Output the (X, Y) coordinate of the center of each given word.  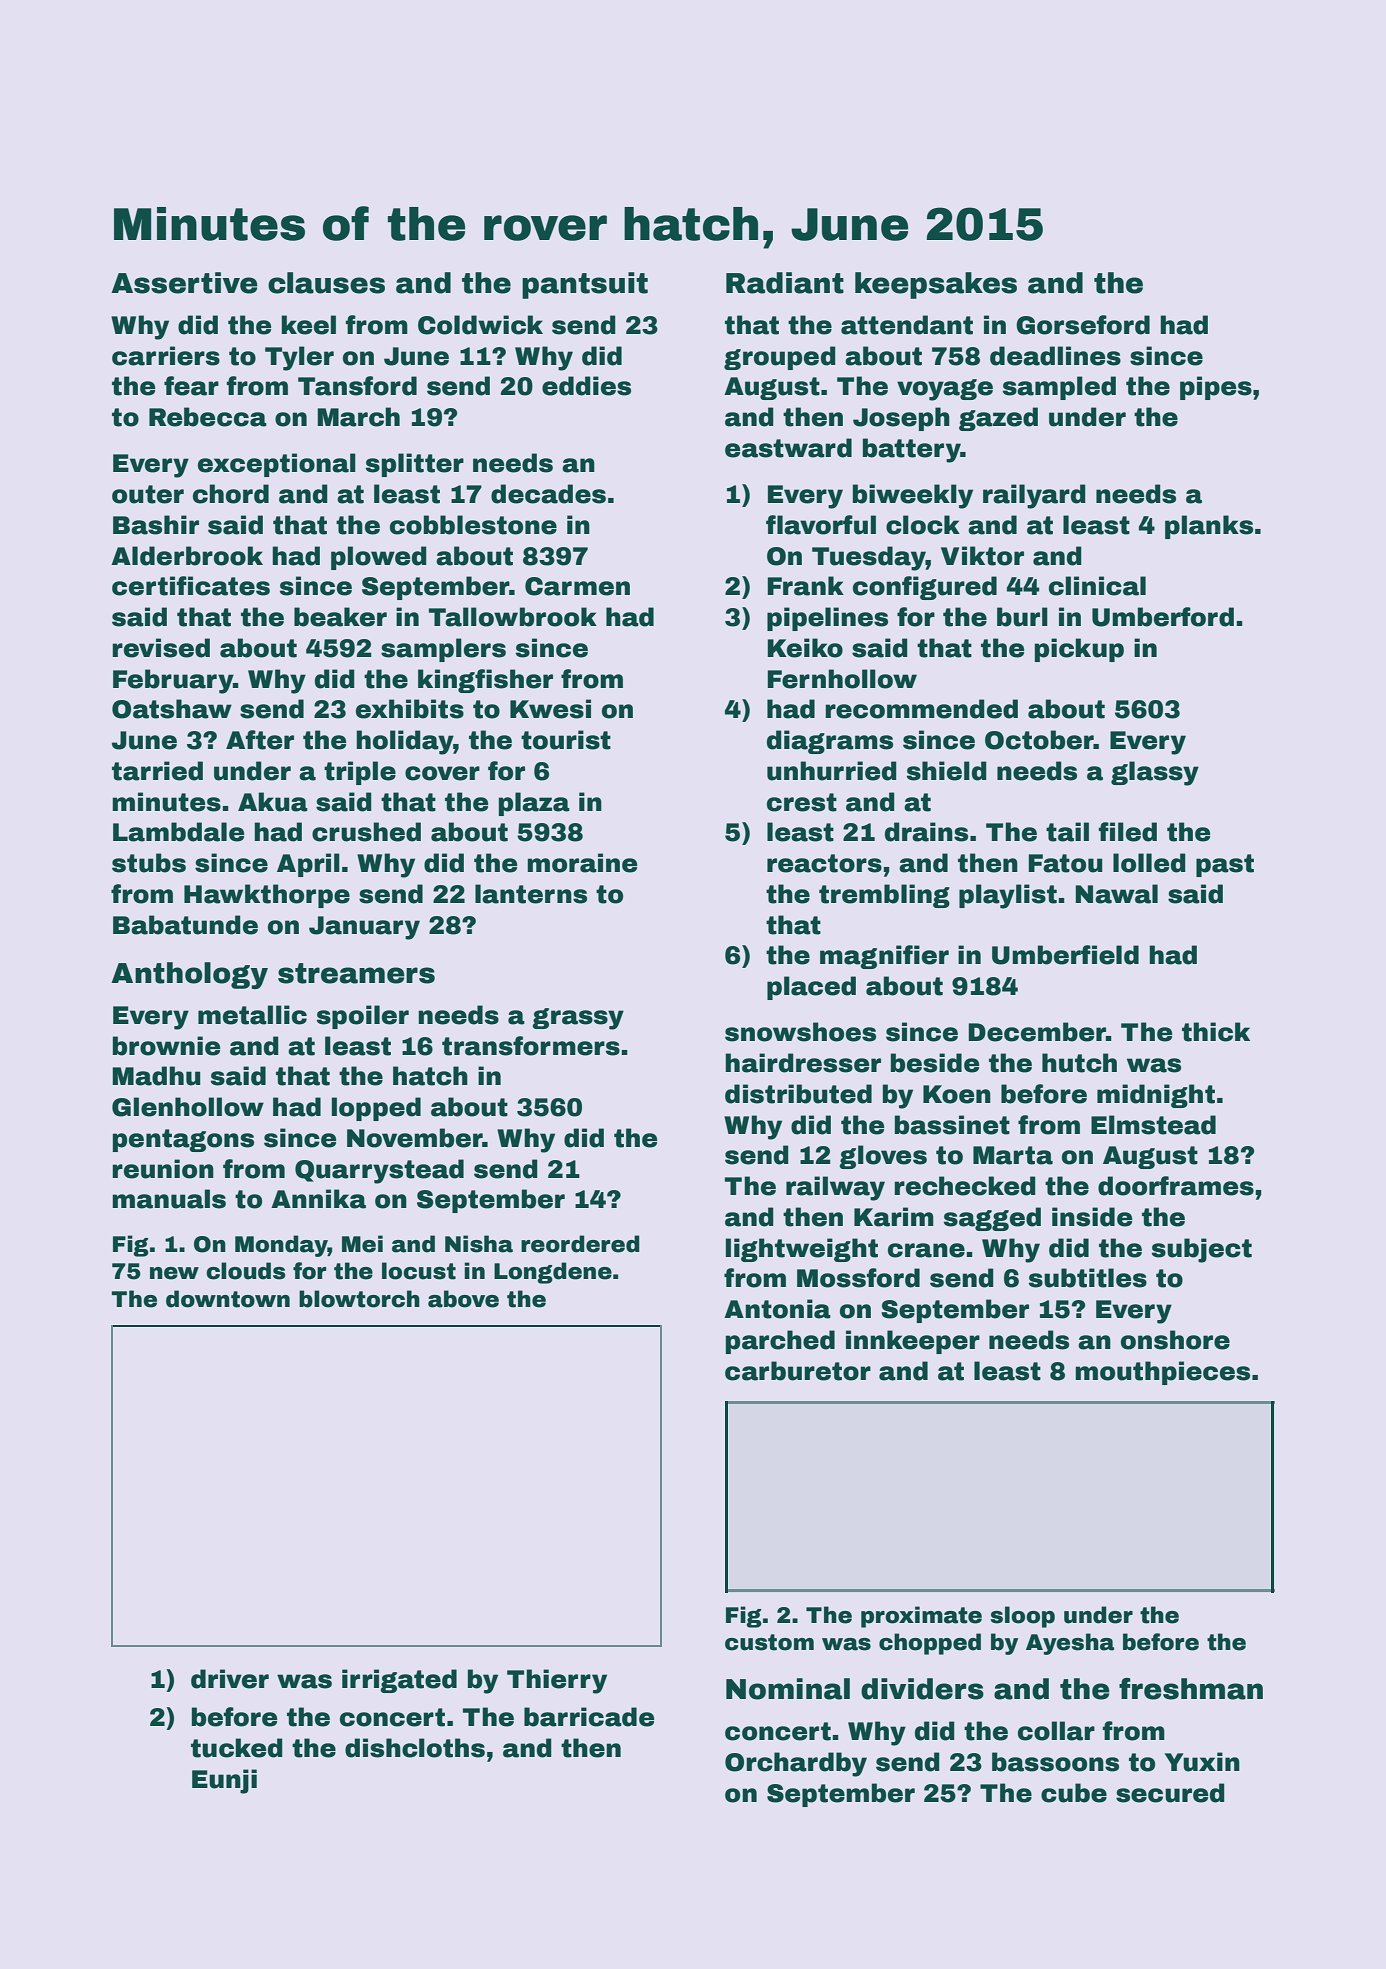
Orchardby (796, 1764)
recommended (921, 709)
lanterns (531, 894)
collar (1056, 1731)
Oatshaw (172, 709)
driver (230, 1679)
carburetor (798, 1371)
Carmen (577, 586)
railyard (1034, 496)
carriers (166, 356)
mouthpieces (1162, 1373)
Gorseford (1083, 325)
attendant (907, 325)
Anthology (189, 975)
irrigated (399, 1681)
